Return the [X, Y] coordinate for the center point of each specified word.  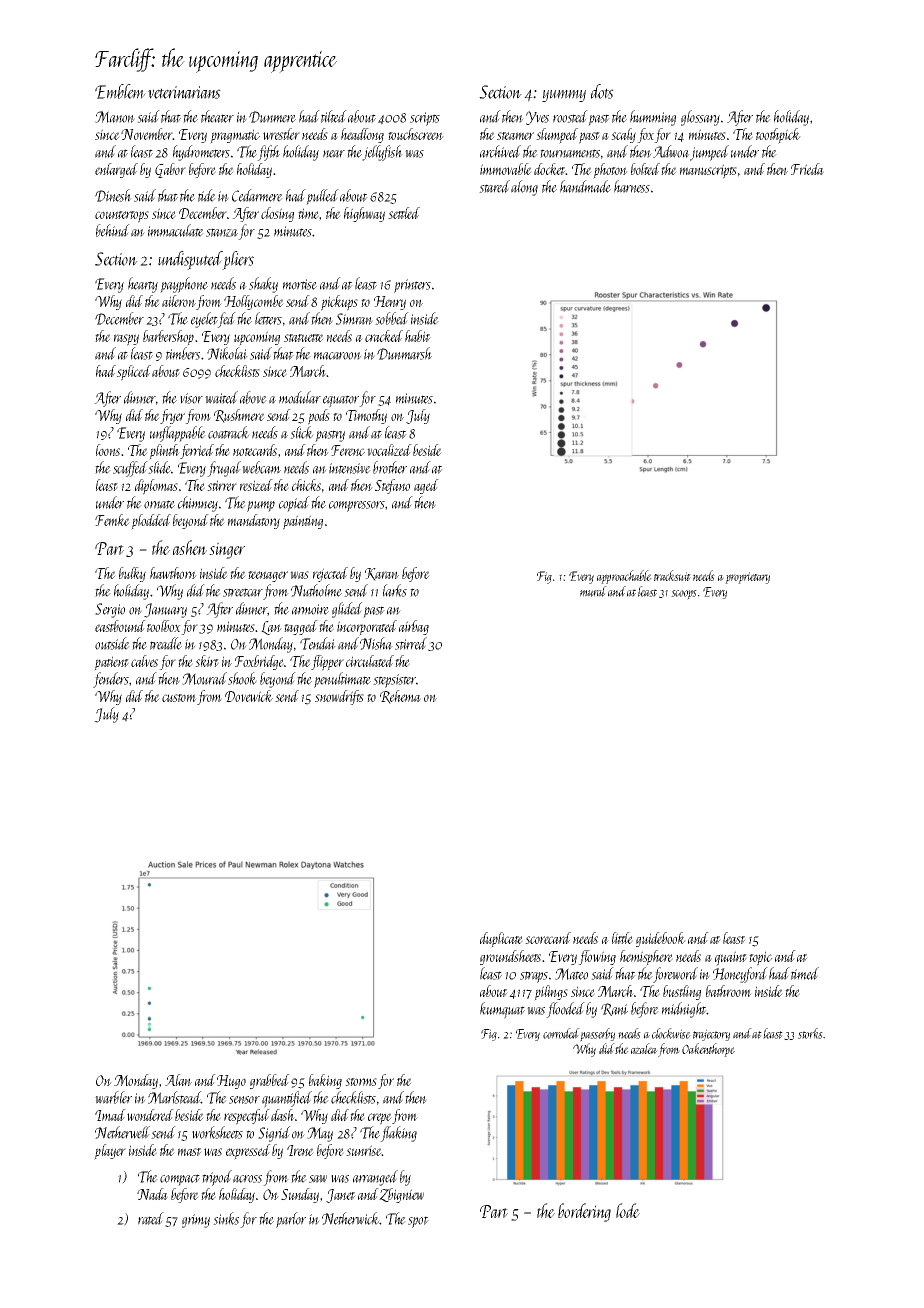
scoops [684, 595]
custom [179, 698]
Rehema [400, 697]
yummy [564, 96]
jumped [709, 153]
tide [207, 195]
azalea [644, 1048]
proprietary [747, 578]
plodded [151, 522]
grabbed [270, 1081]
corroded [561, 1033]
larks [395, 590]
